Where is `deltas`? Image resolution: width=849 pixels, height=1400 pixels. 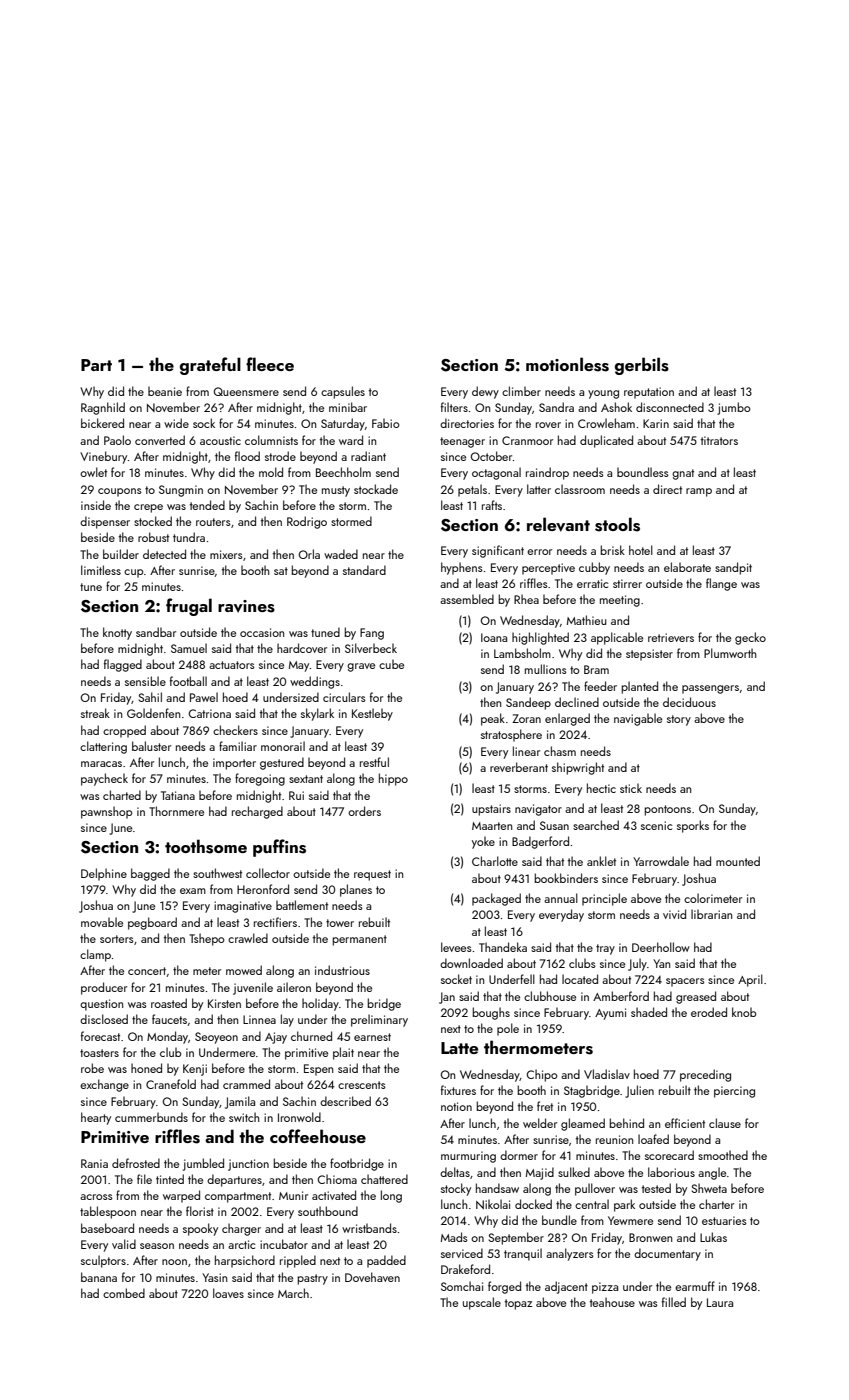
deltas is located at coordinates (455, 1172).
